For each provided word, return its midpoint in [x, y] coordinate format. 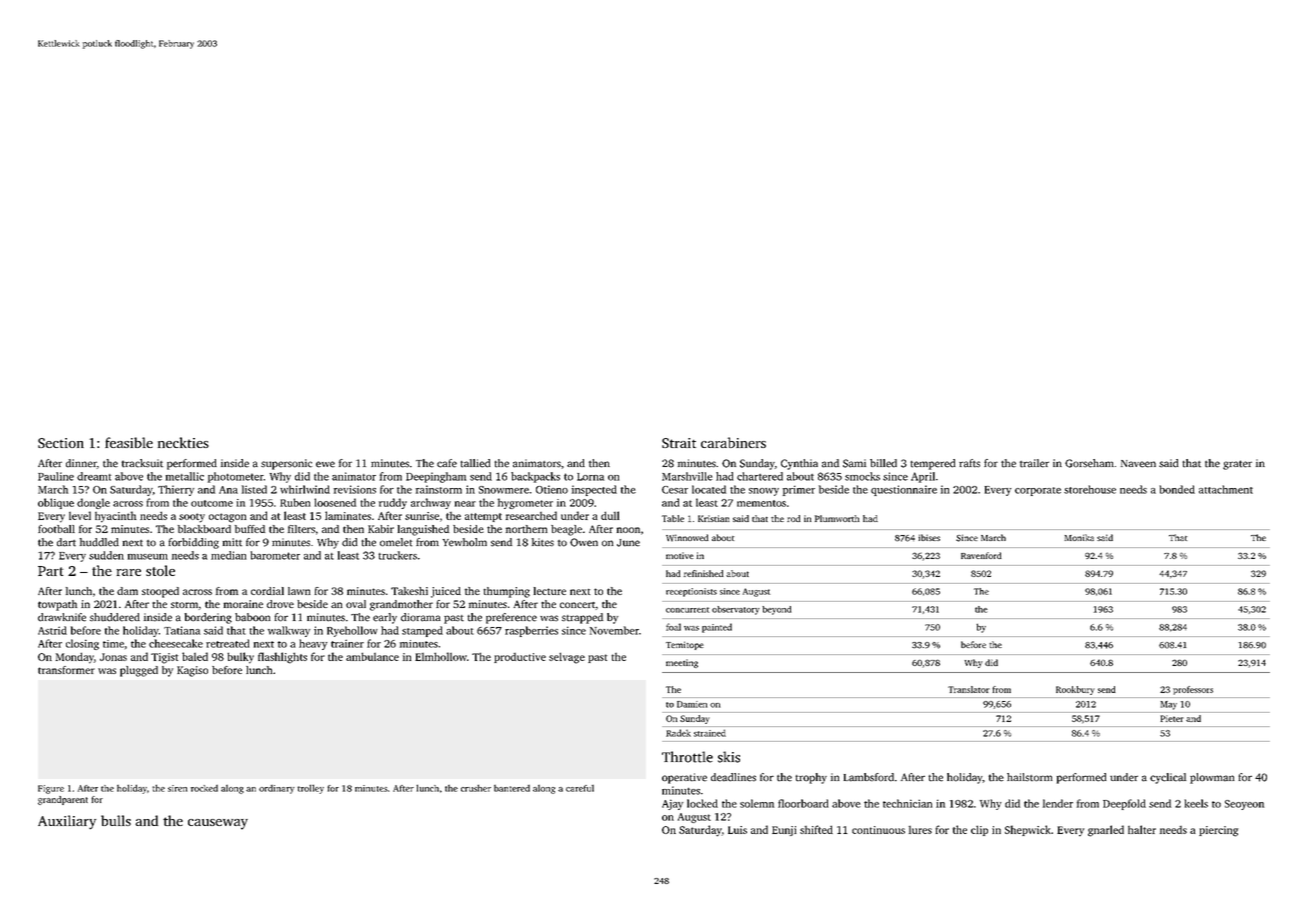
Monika [1079, 537]
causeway [218, 824]
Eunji [784, 831]
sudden [106, 555]
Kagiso [192, 671]
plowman [1212, 778]
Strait [679, 443]
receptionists [691, 592]
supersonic [286, 464]
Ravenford [981, 555]
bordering [208, 618]
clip [979, 830]
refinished [704, 573]
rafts [969, 463]
